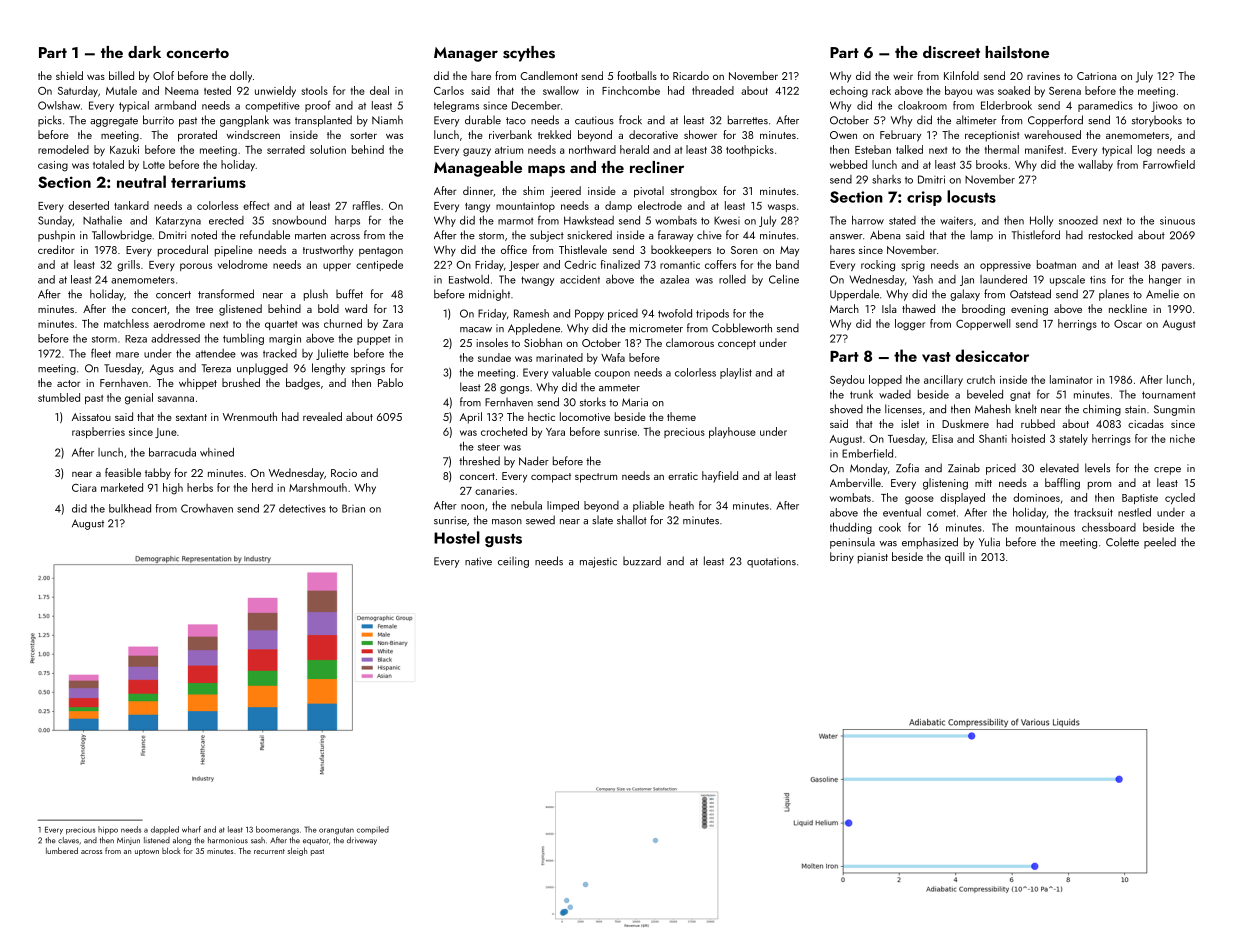 The image size is (1233, 952). I want to click on aggregate, so click(114, 122).
